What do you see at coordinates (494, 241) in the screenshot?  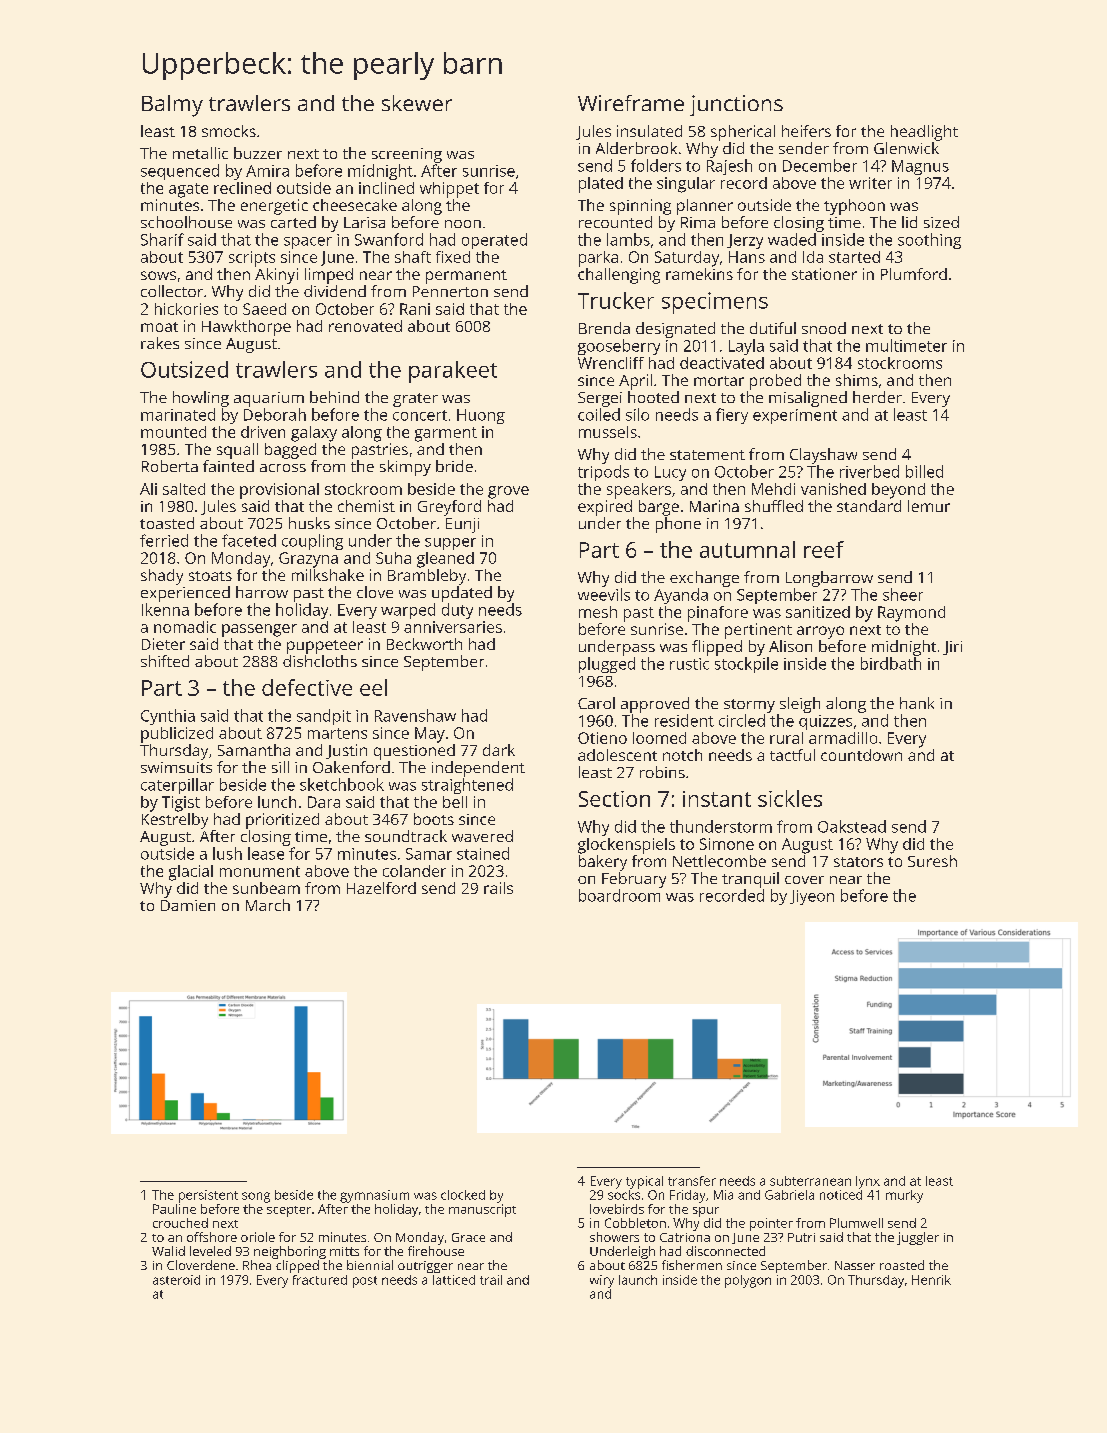 I see `operated` at bounding box center [494, 241].
